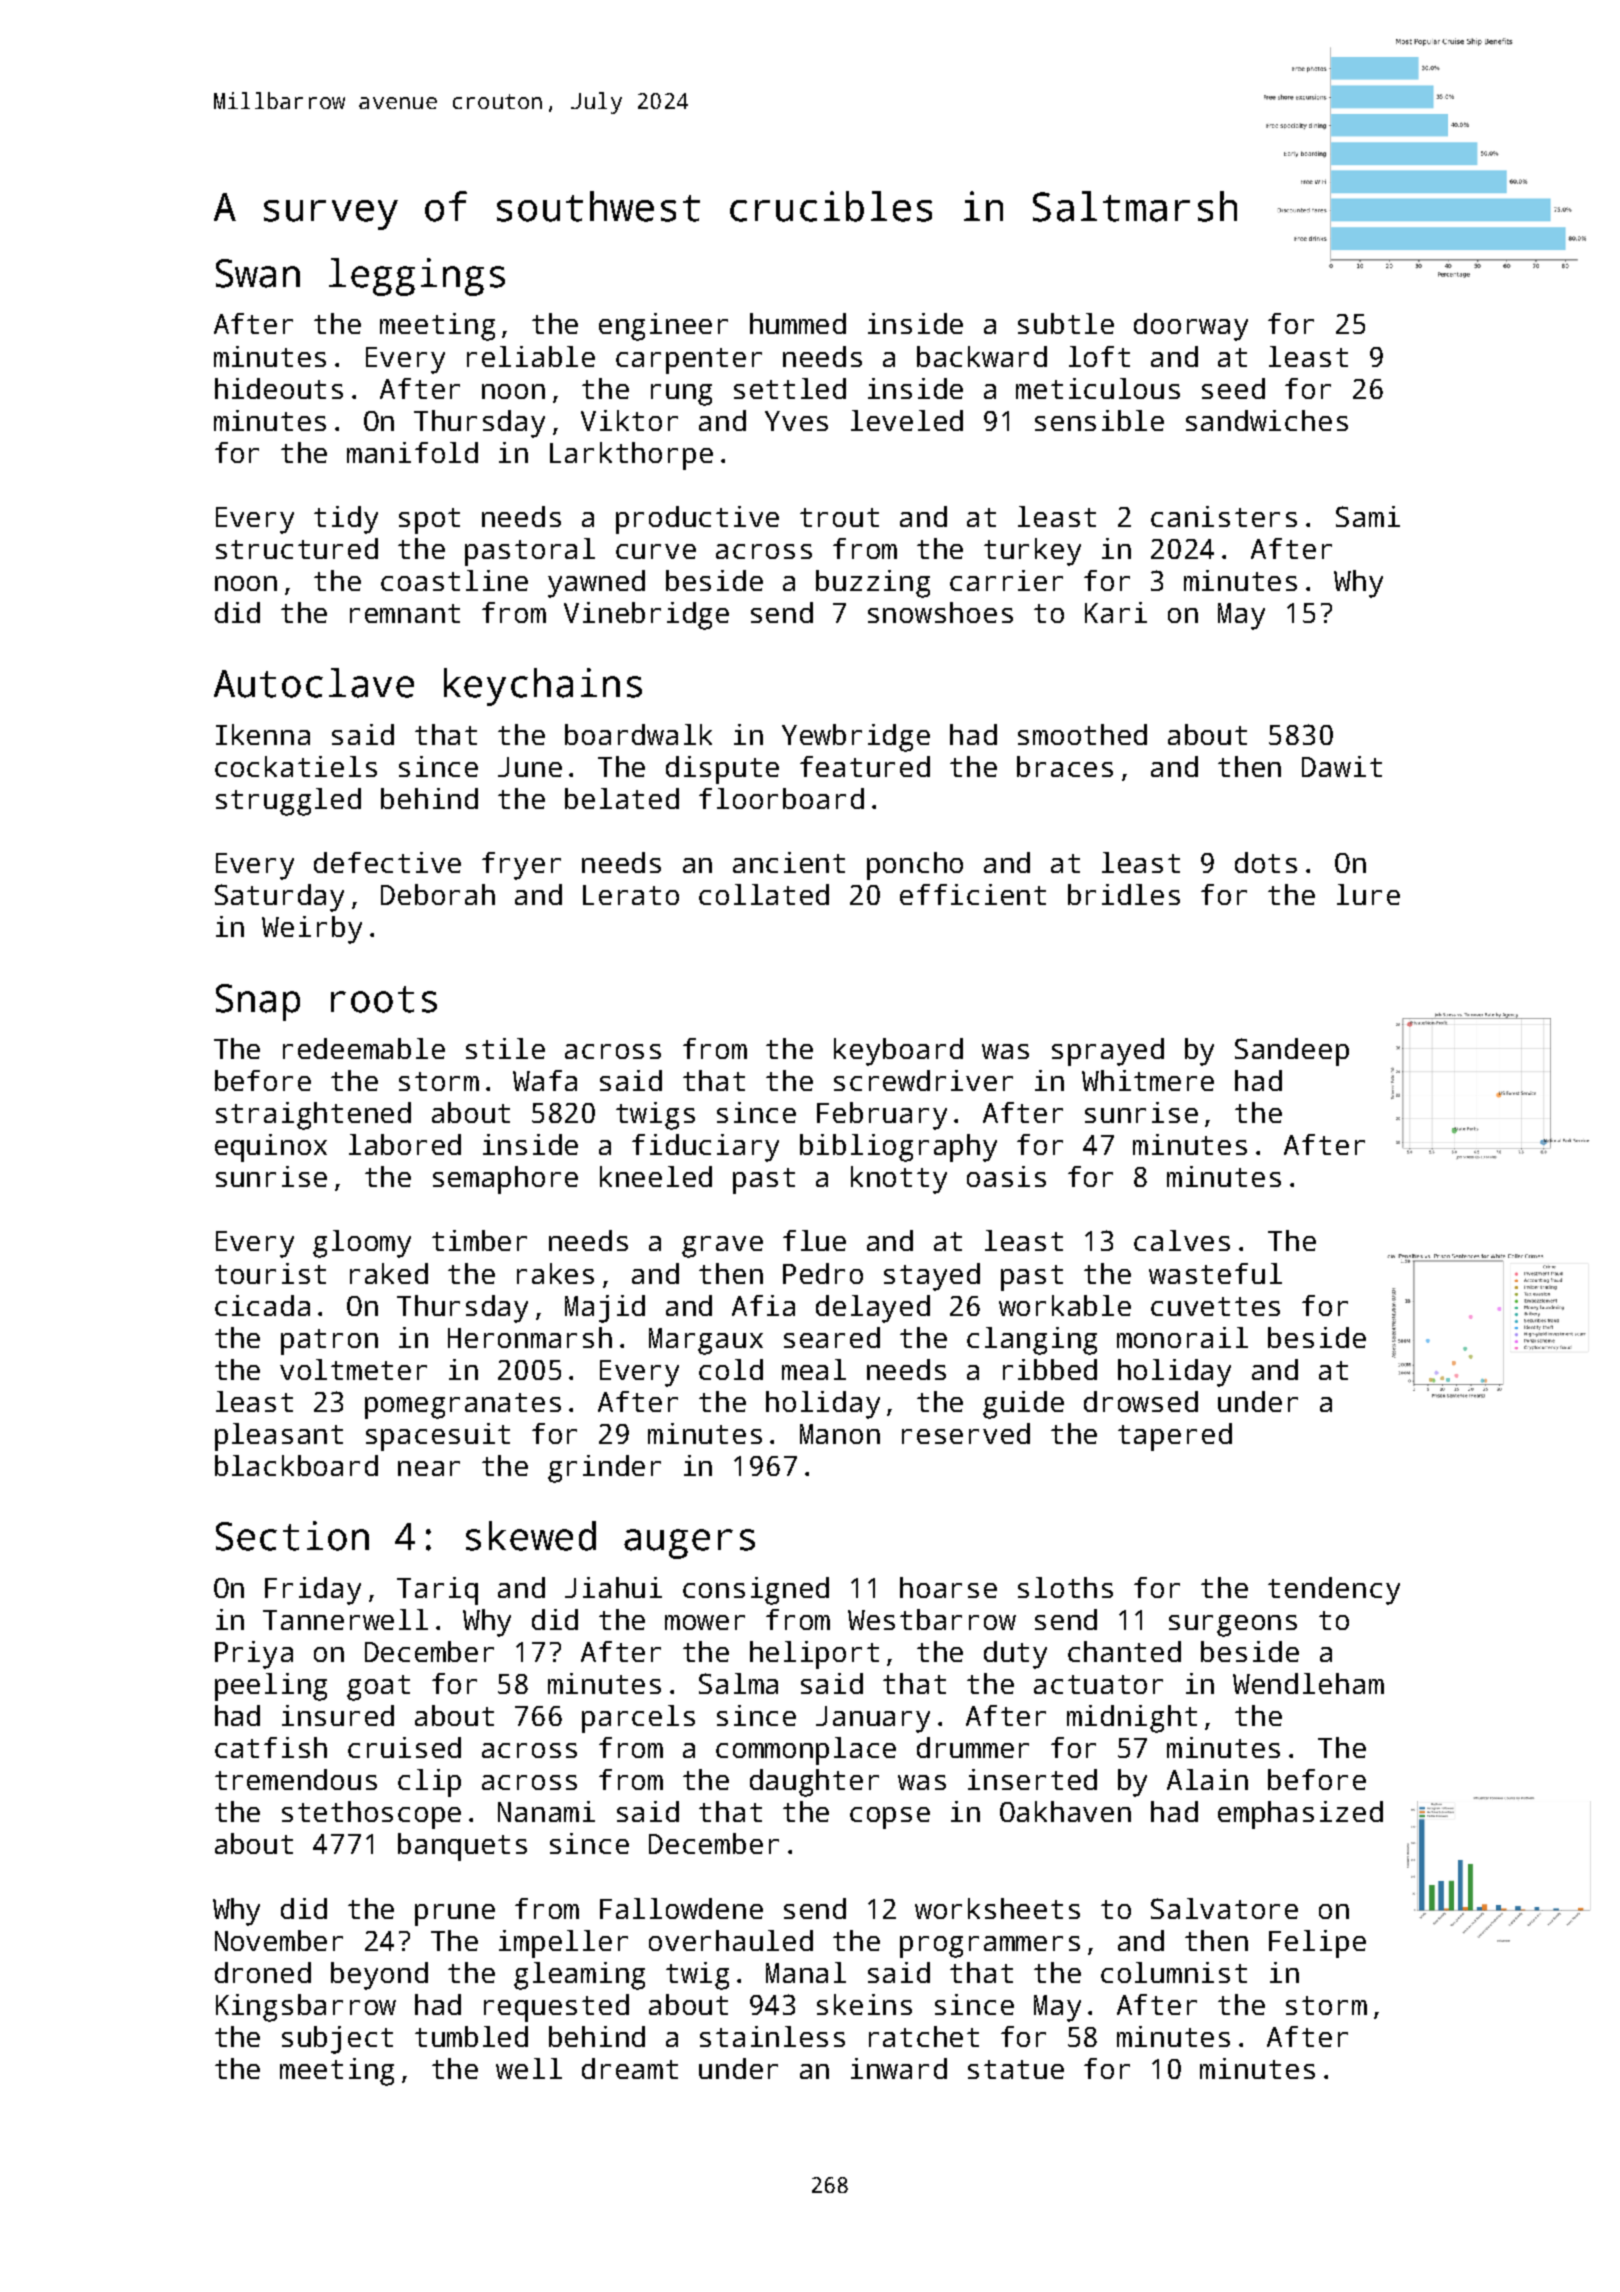 The height and width of the document is (2292, 1620). I want to click on stethoscope, so click(371, 1815).
